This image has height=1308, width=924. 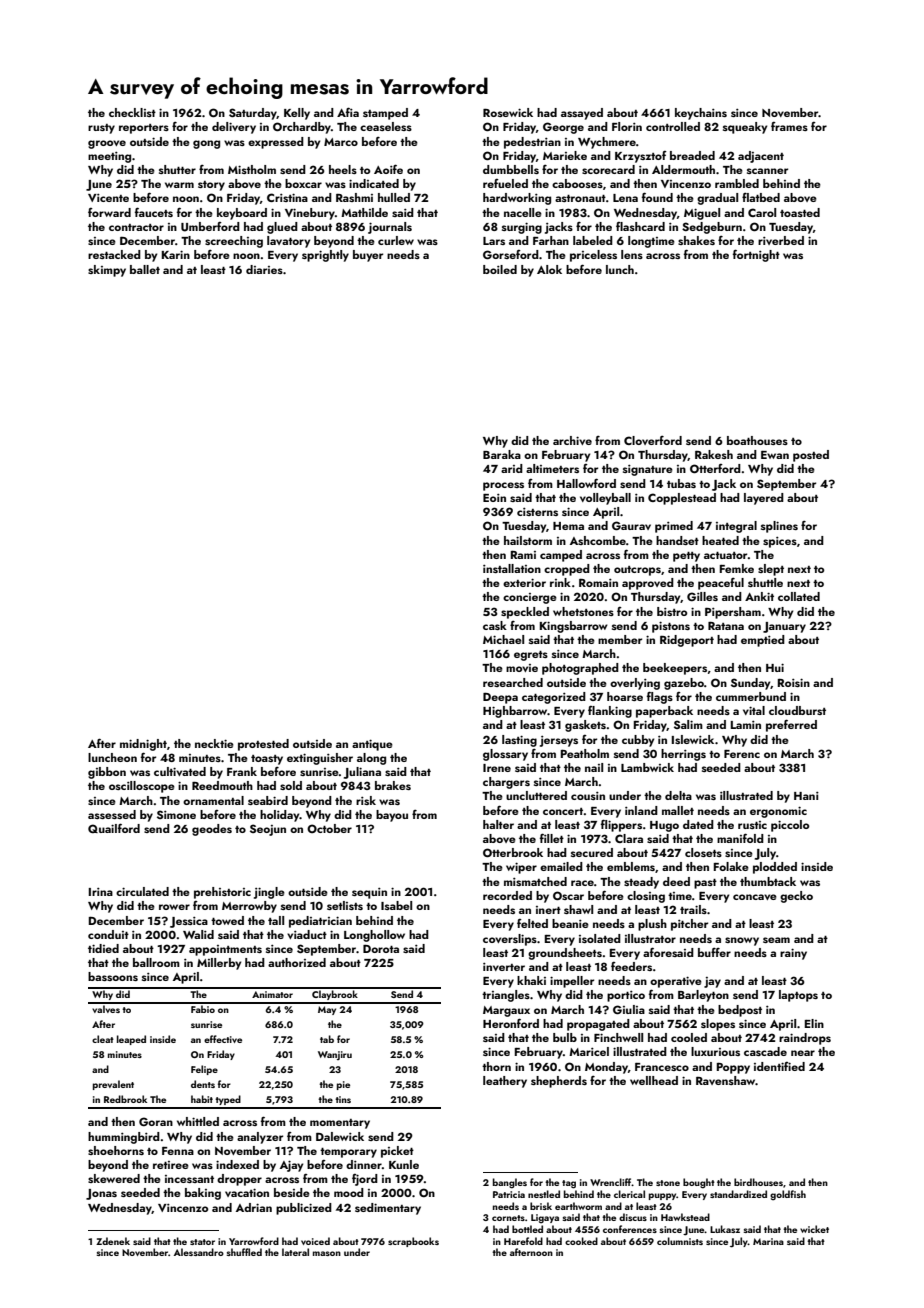 What do you see at coordinates (142, 891) in the image?
I see `circulated` at bounding box center [142, 891].
